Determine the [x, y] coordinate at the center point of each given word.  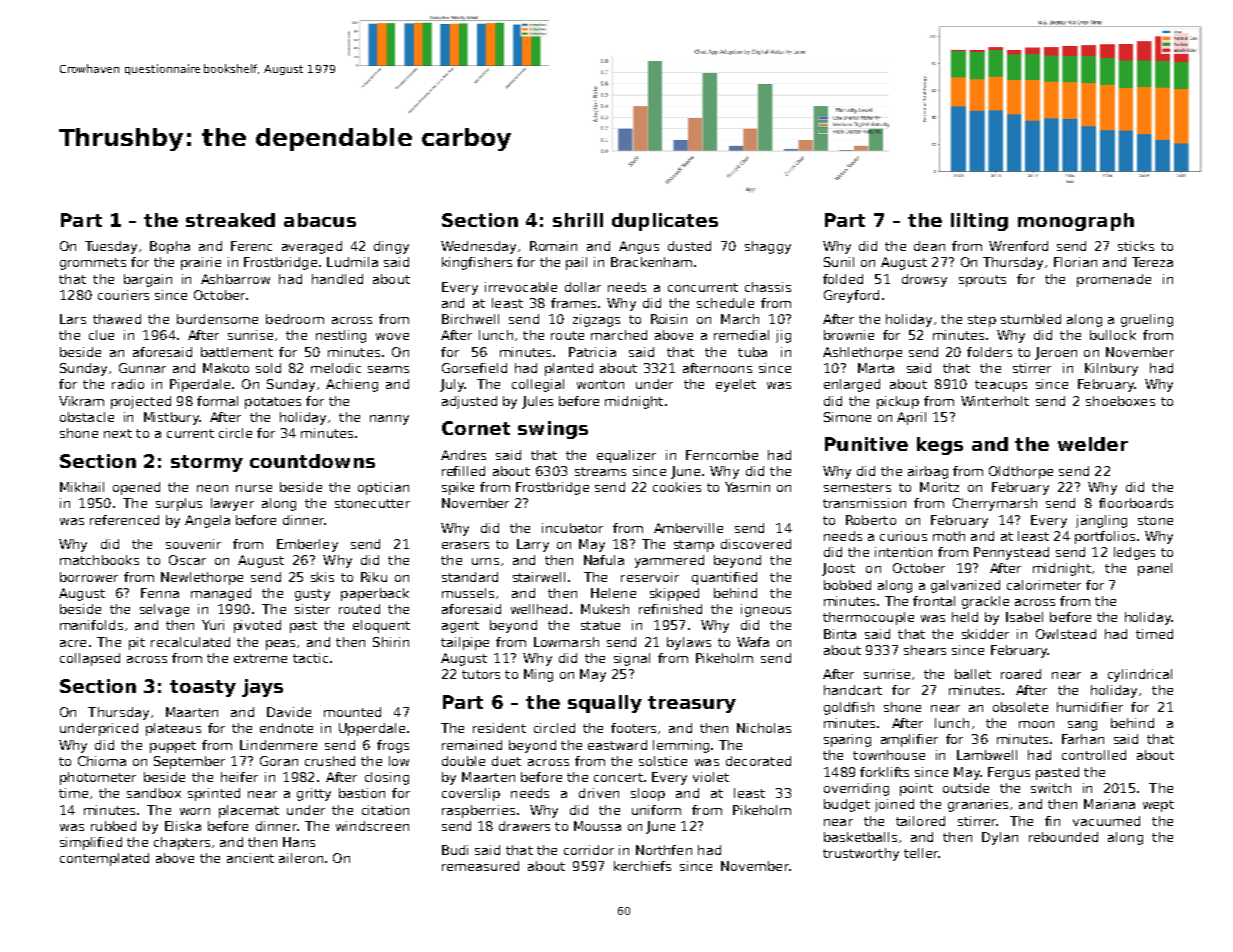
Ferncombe [722, 455]
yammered [669, 561]
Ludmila [352, 262]
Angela [207, 521]
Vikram [81, 401]
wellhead [539, 609]
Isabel [1024, 617]
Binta [840, 634]
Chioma [102, 761]
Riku [374, 577]
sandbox [154, 793]
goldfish [849, 708]
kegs [940, 446]
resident [499, 728]
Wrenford [1018, 246]
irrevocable [521, 287]
